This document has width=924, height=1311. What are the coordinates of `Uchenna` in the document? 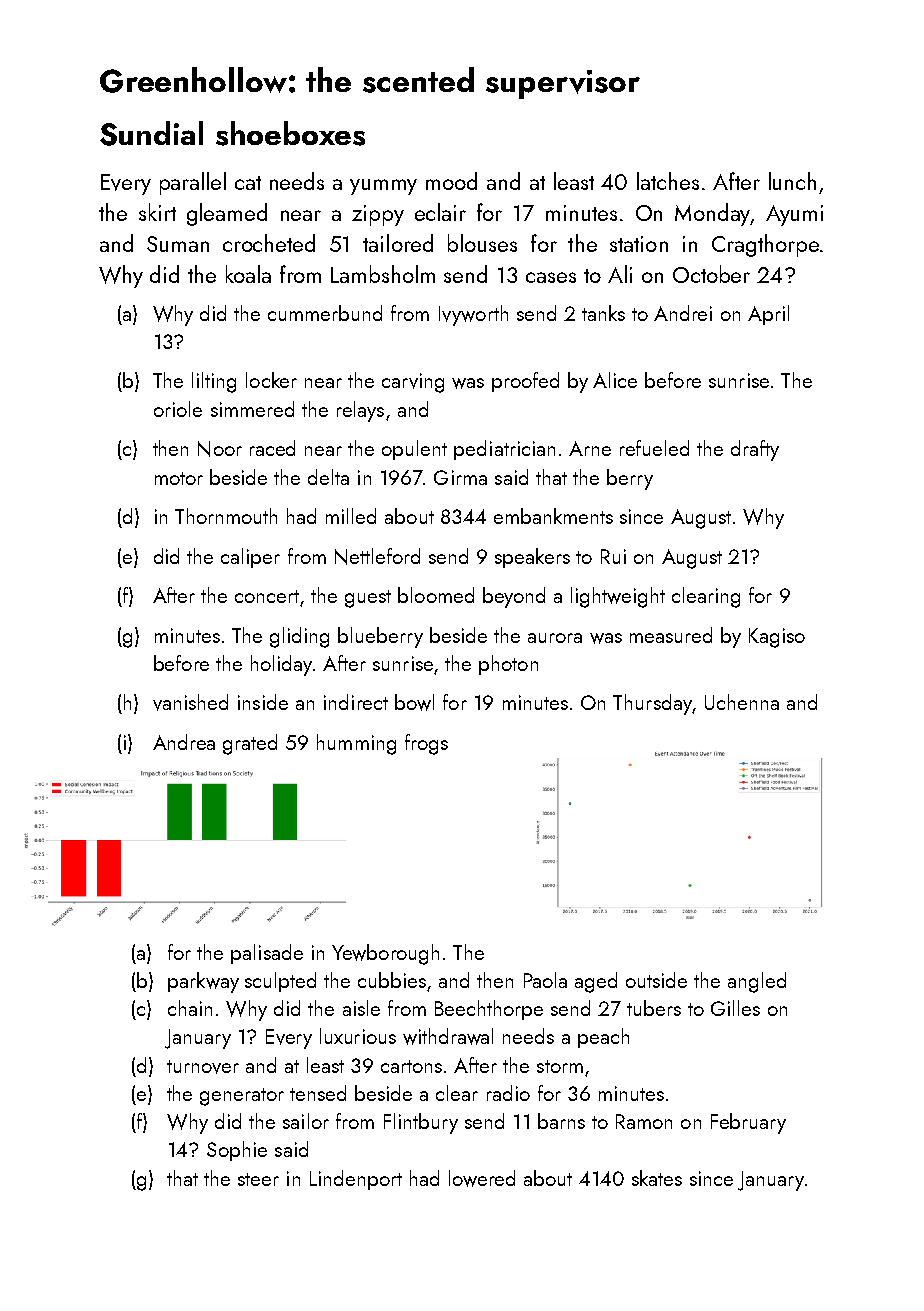 It's located at (742, 702).
